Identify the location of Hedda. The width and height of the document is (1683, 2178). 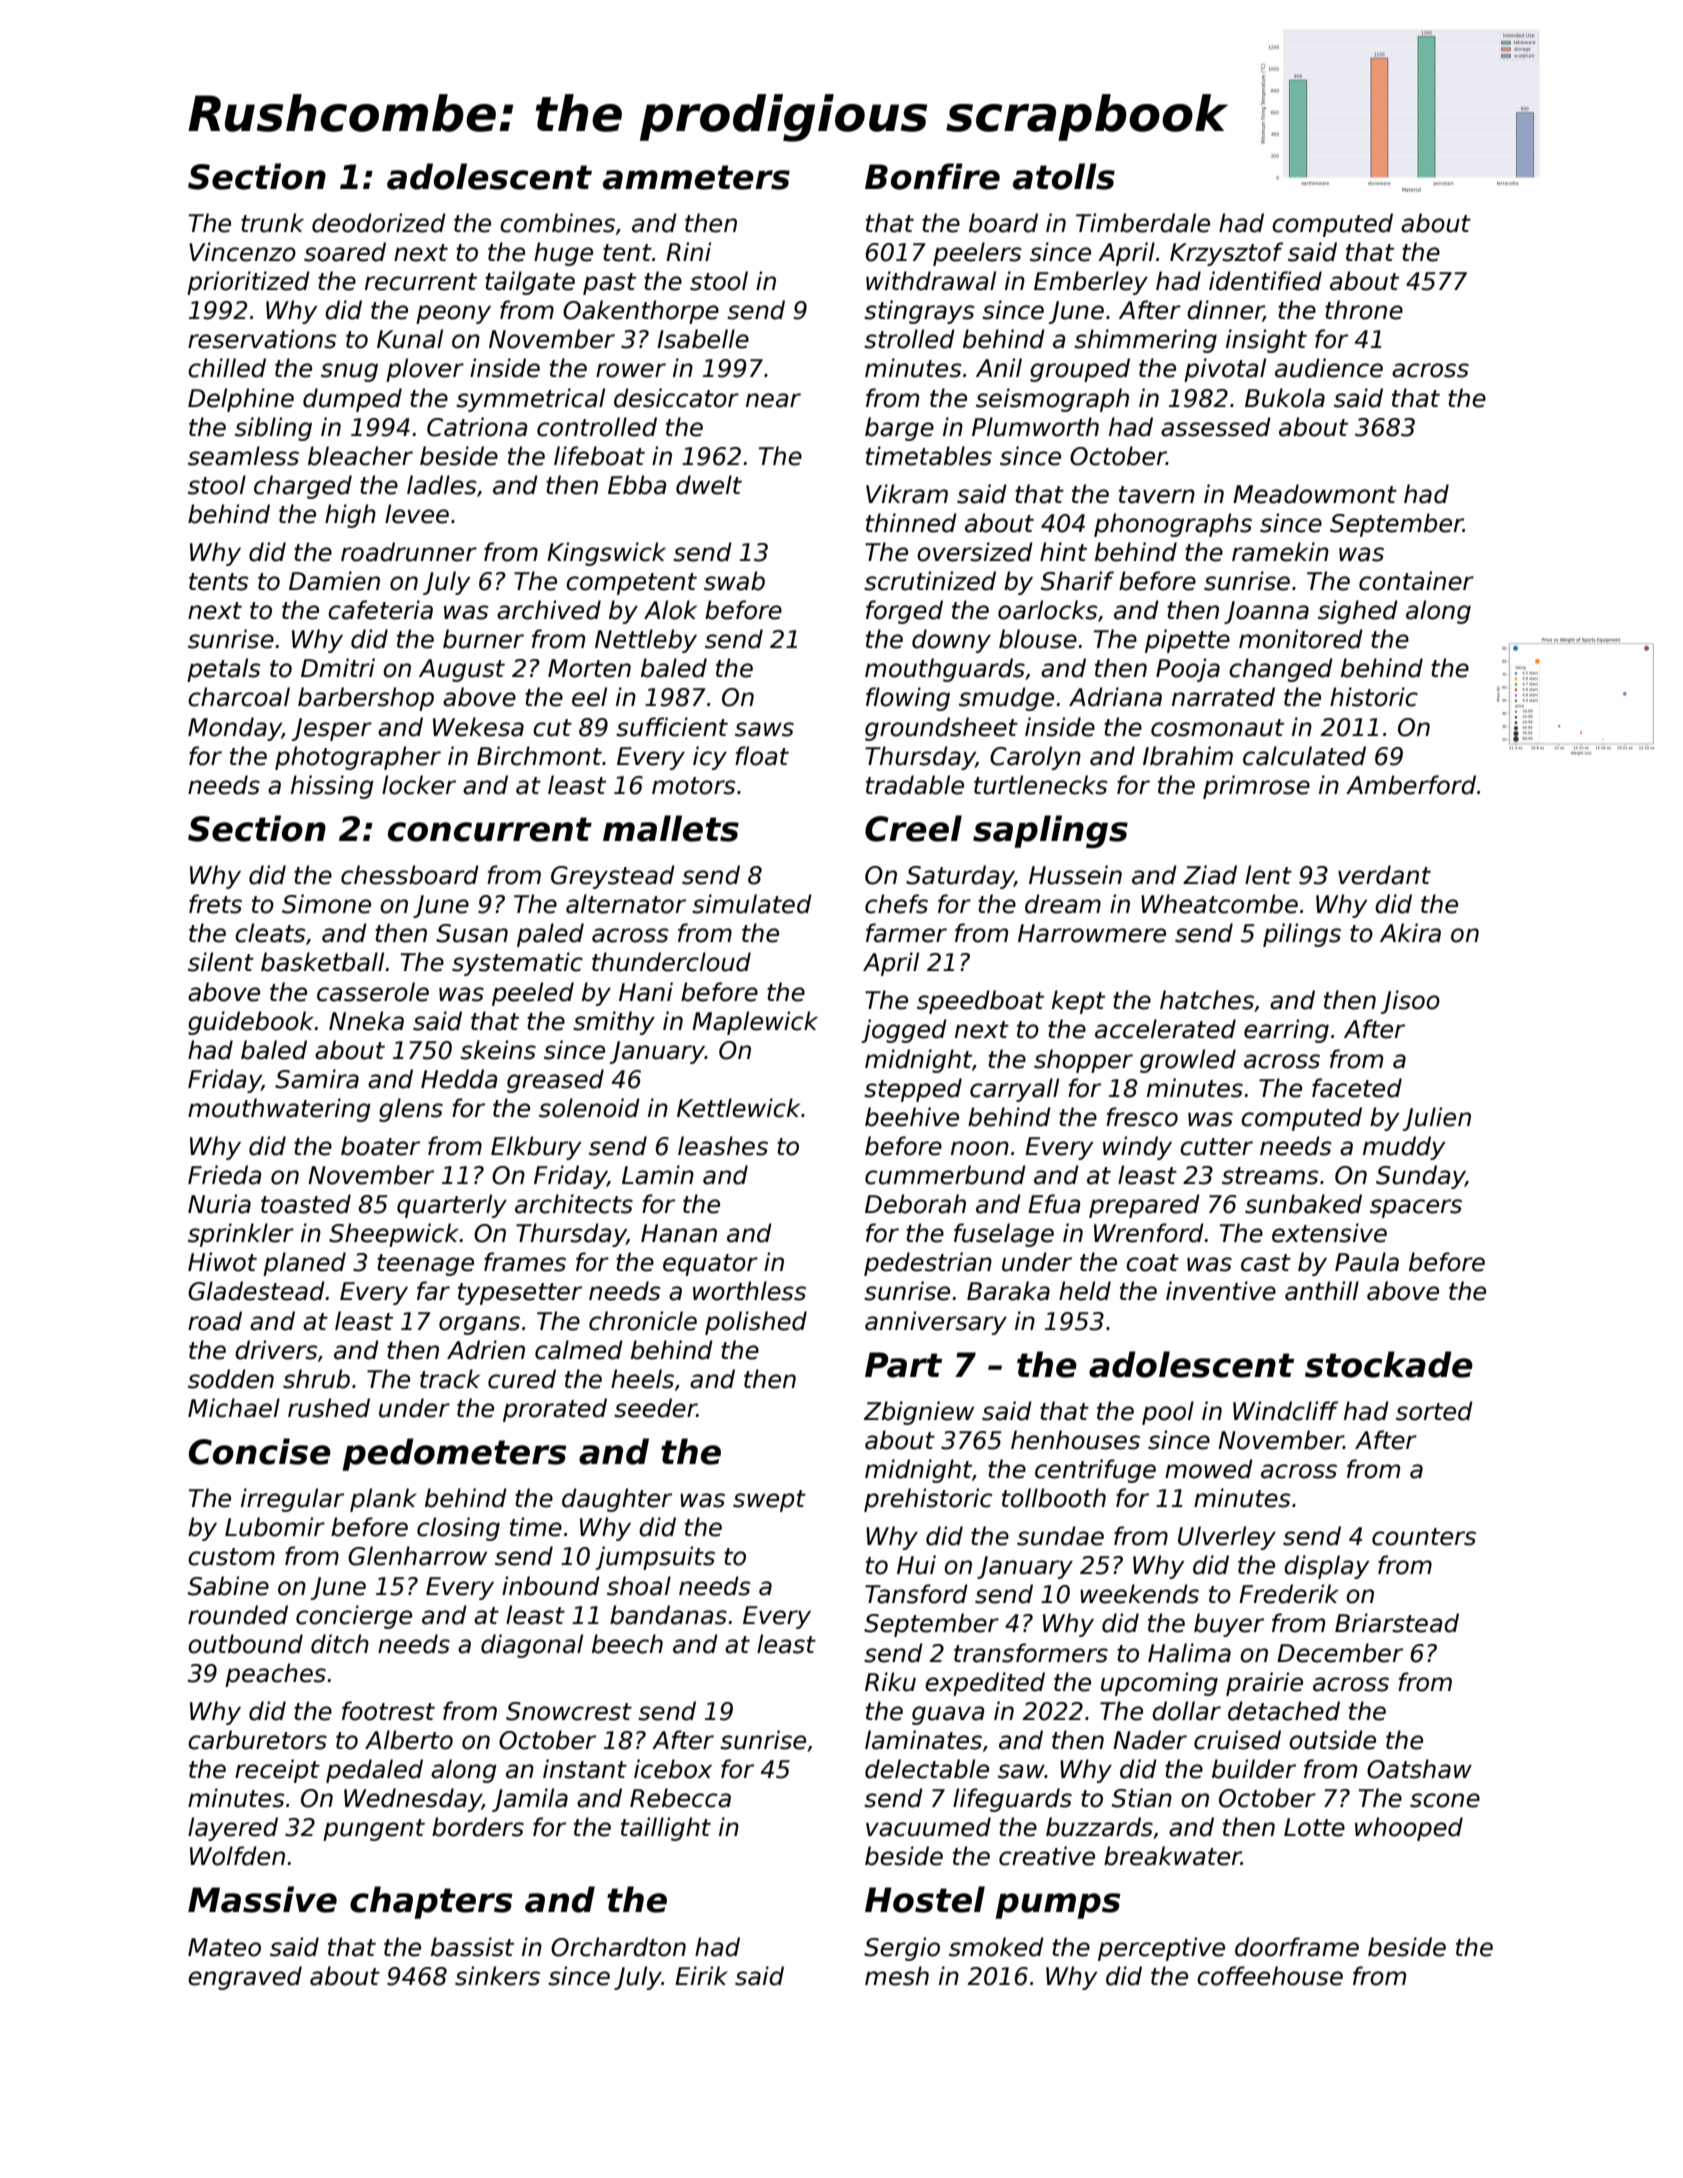
(459, 1079).
